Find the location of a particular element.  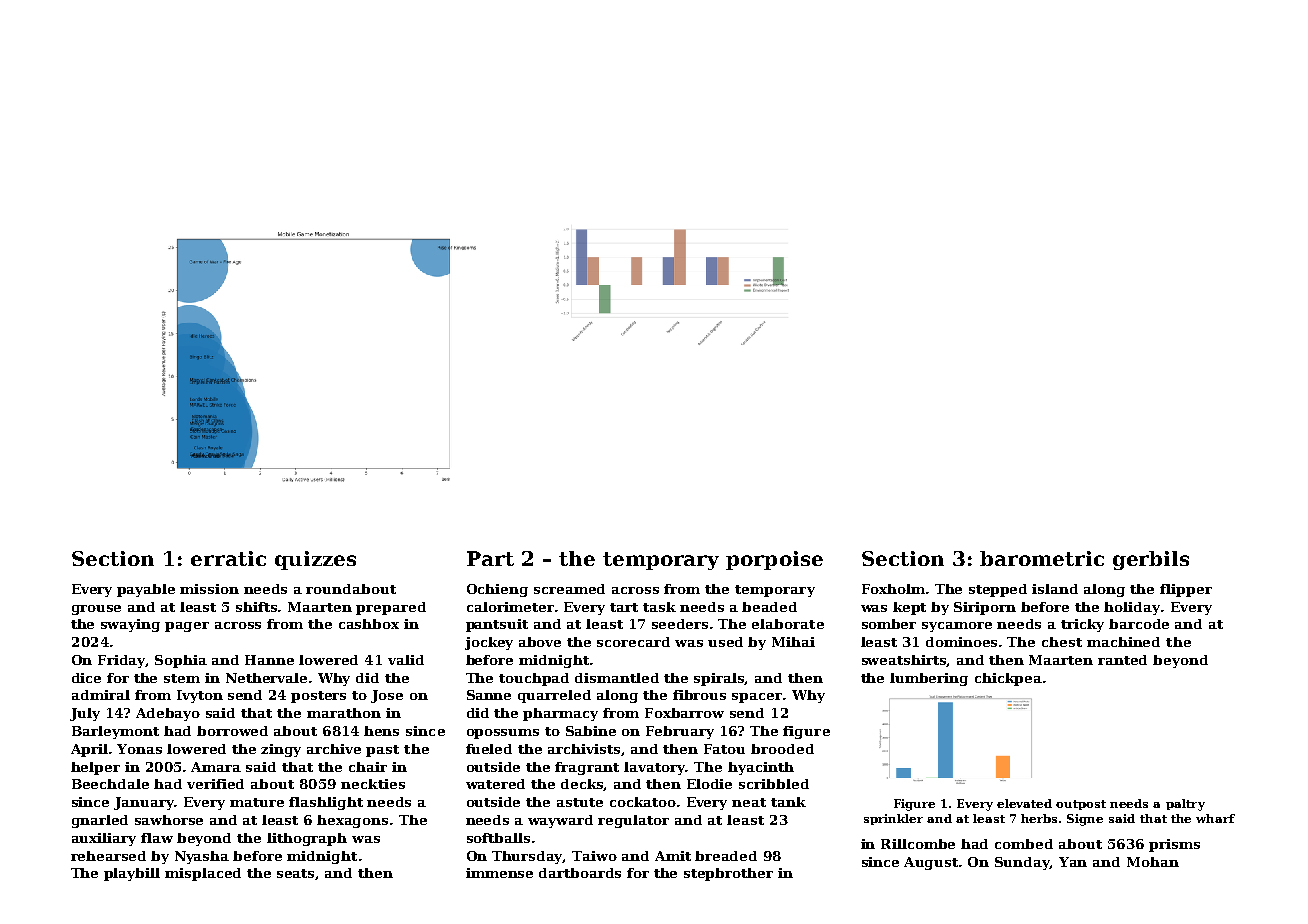

seats is located at coordinates (296, 874).
